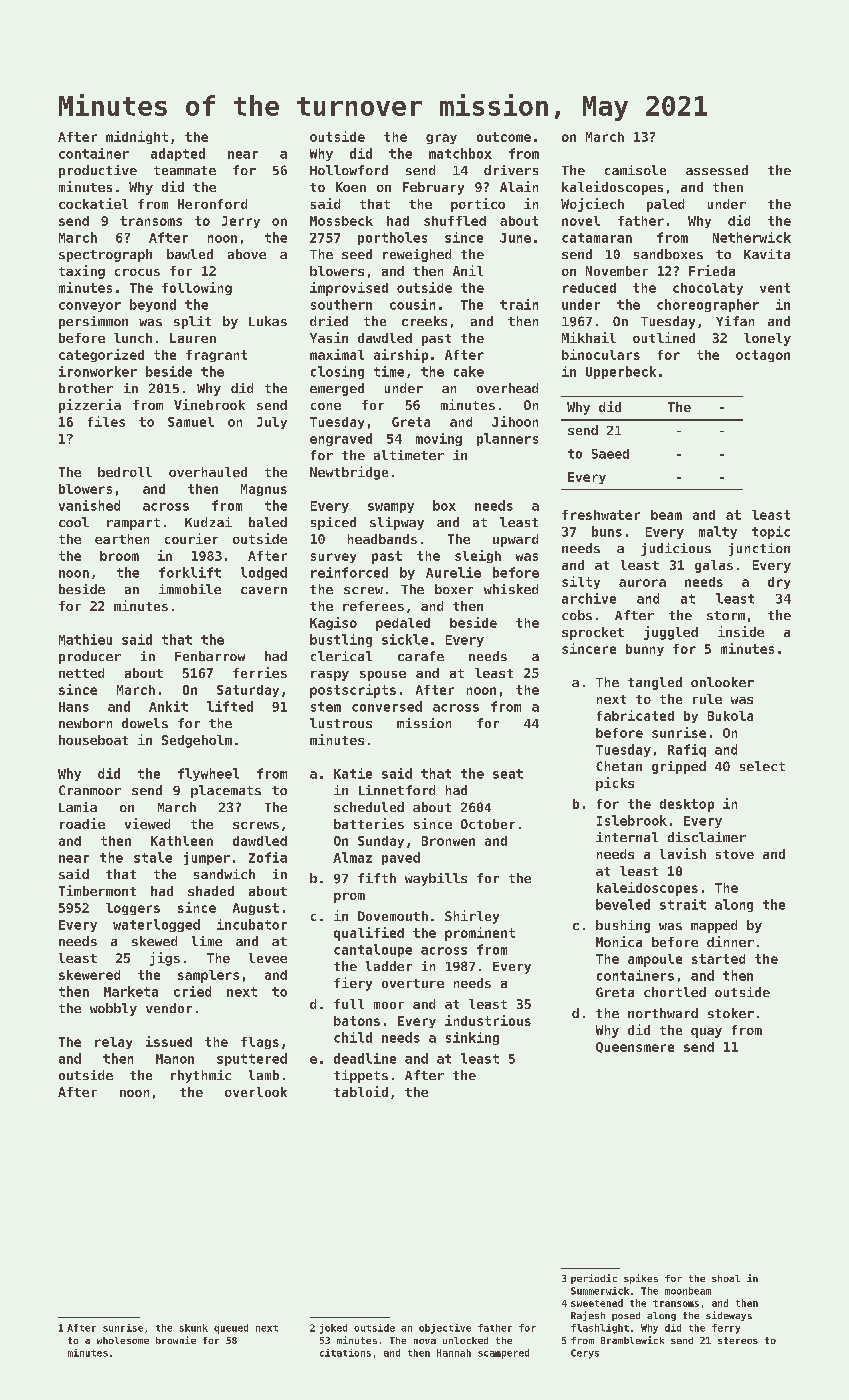 The height and width of the screenshot is (1400, 849). What do you see at coordinates (706, 1033) in the screenshot?
I see `quay` at bounding box center [706, 1033].
